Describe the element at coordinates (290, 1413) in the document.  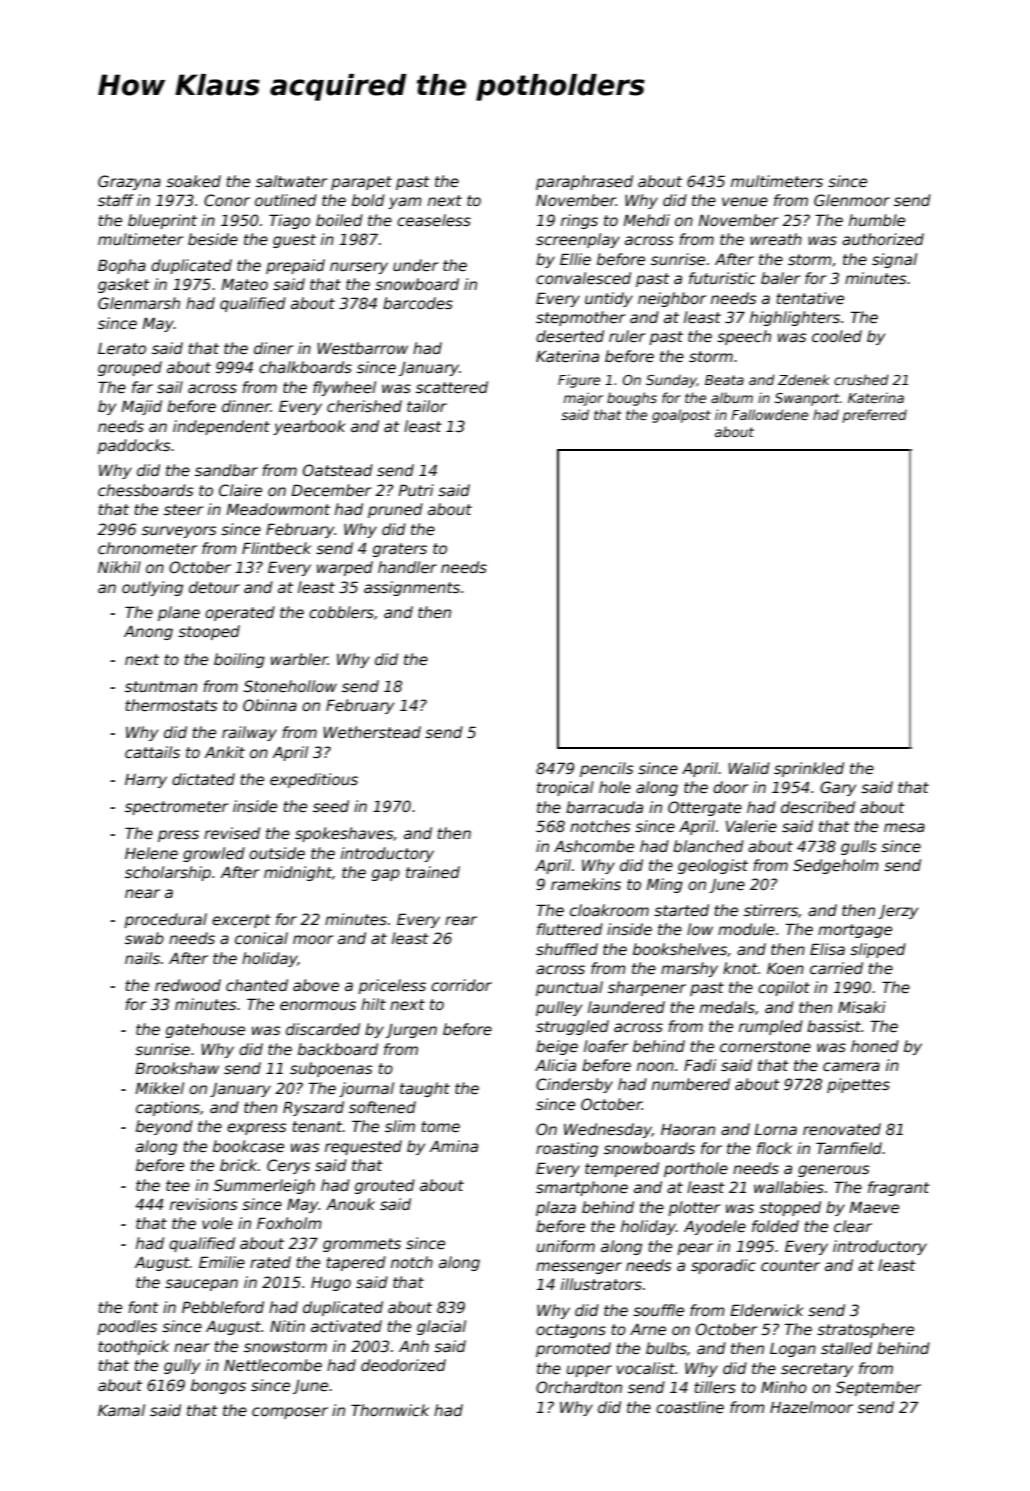
I see `composer` at that location.
